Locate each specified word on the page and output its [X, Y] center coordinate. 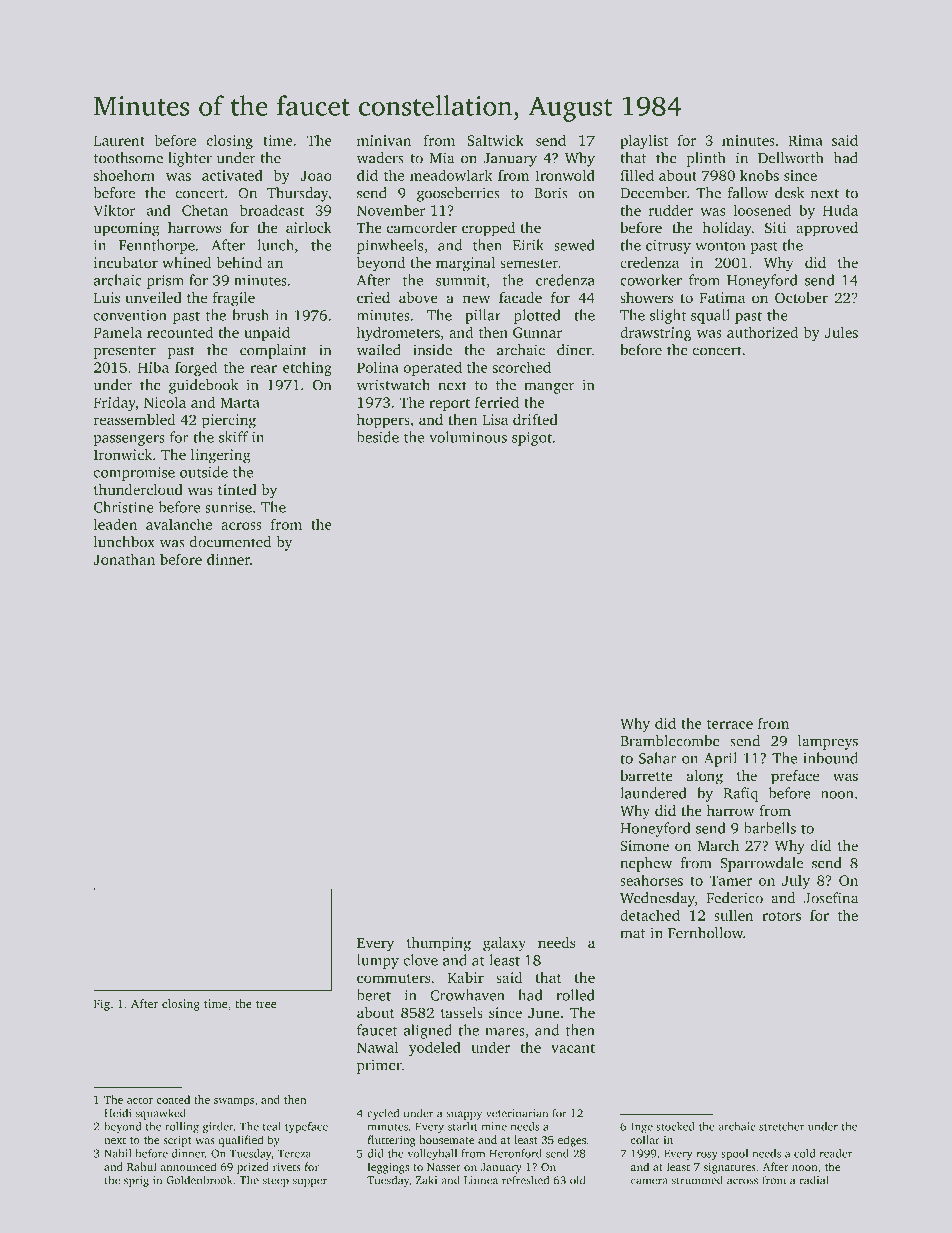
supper [310, 1182]
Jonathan [124, 559]
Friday [115, 403]
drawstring [655, 333]
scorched [522, 367]
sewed [574, 245]
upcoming [126, 229]
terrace [730, 724]
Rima [805, 140]
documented [230, 542]
